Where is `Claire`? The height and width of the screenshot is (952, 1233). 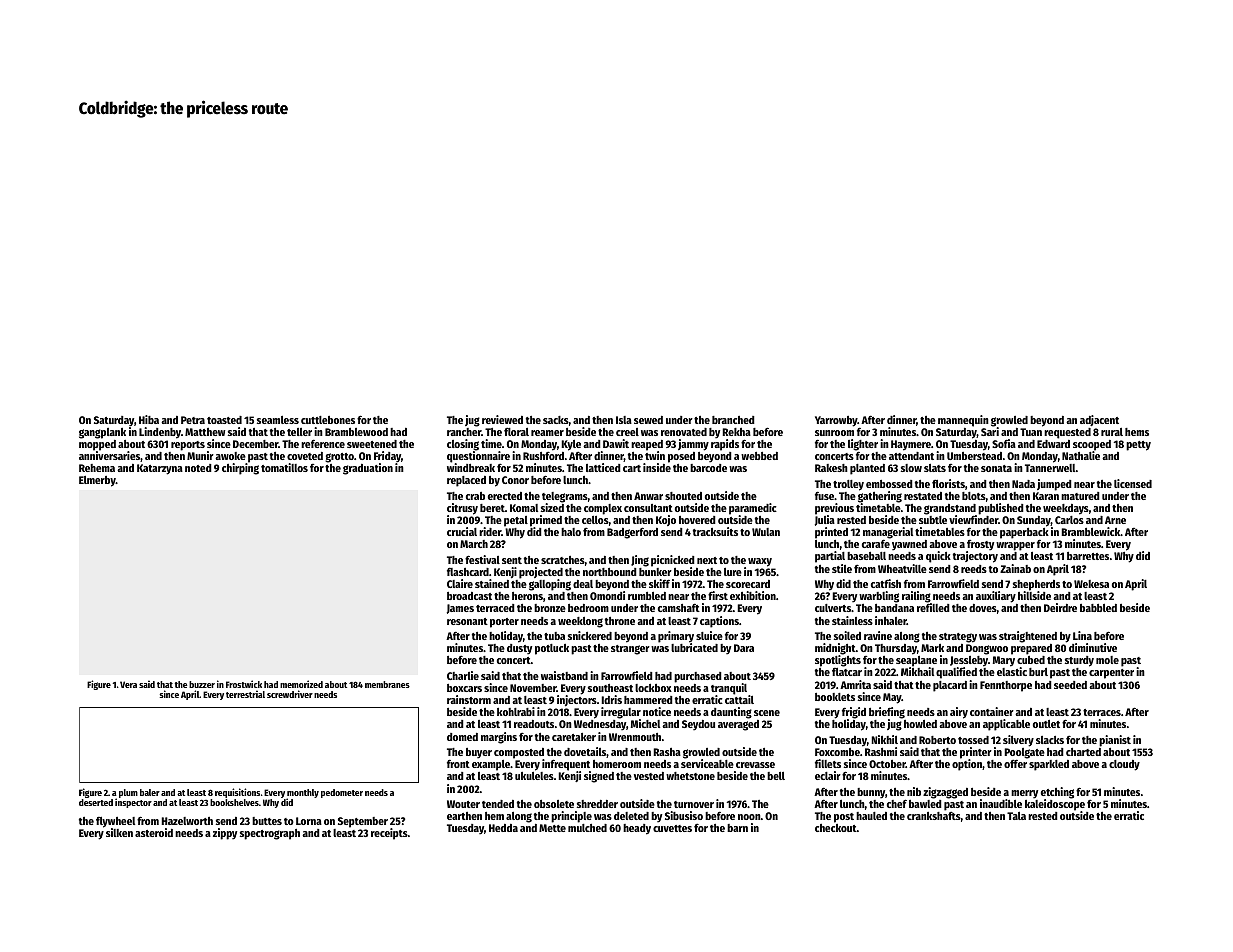
Claire is located at coordinates (460, 583).
